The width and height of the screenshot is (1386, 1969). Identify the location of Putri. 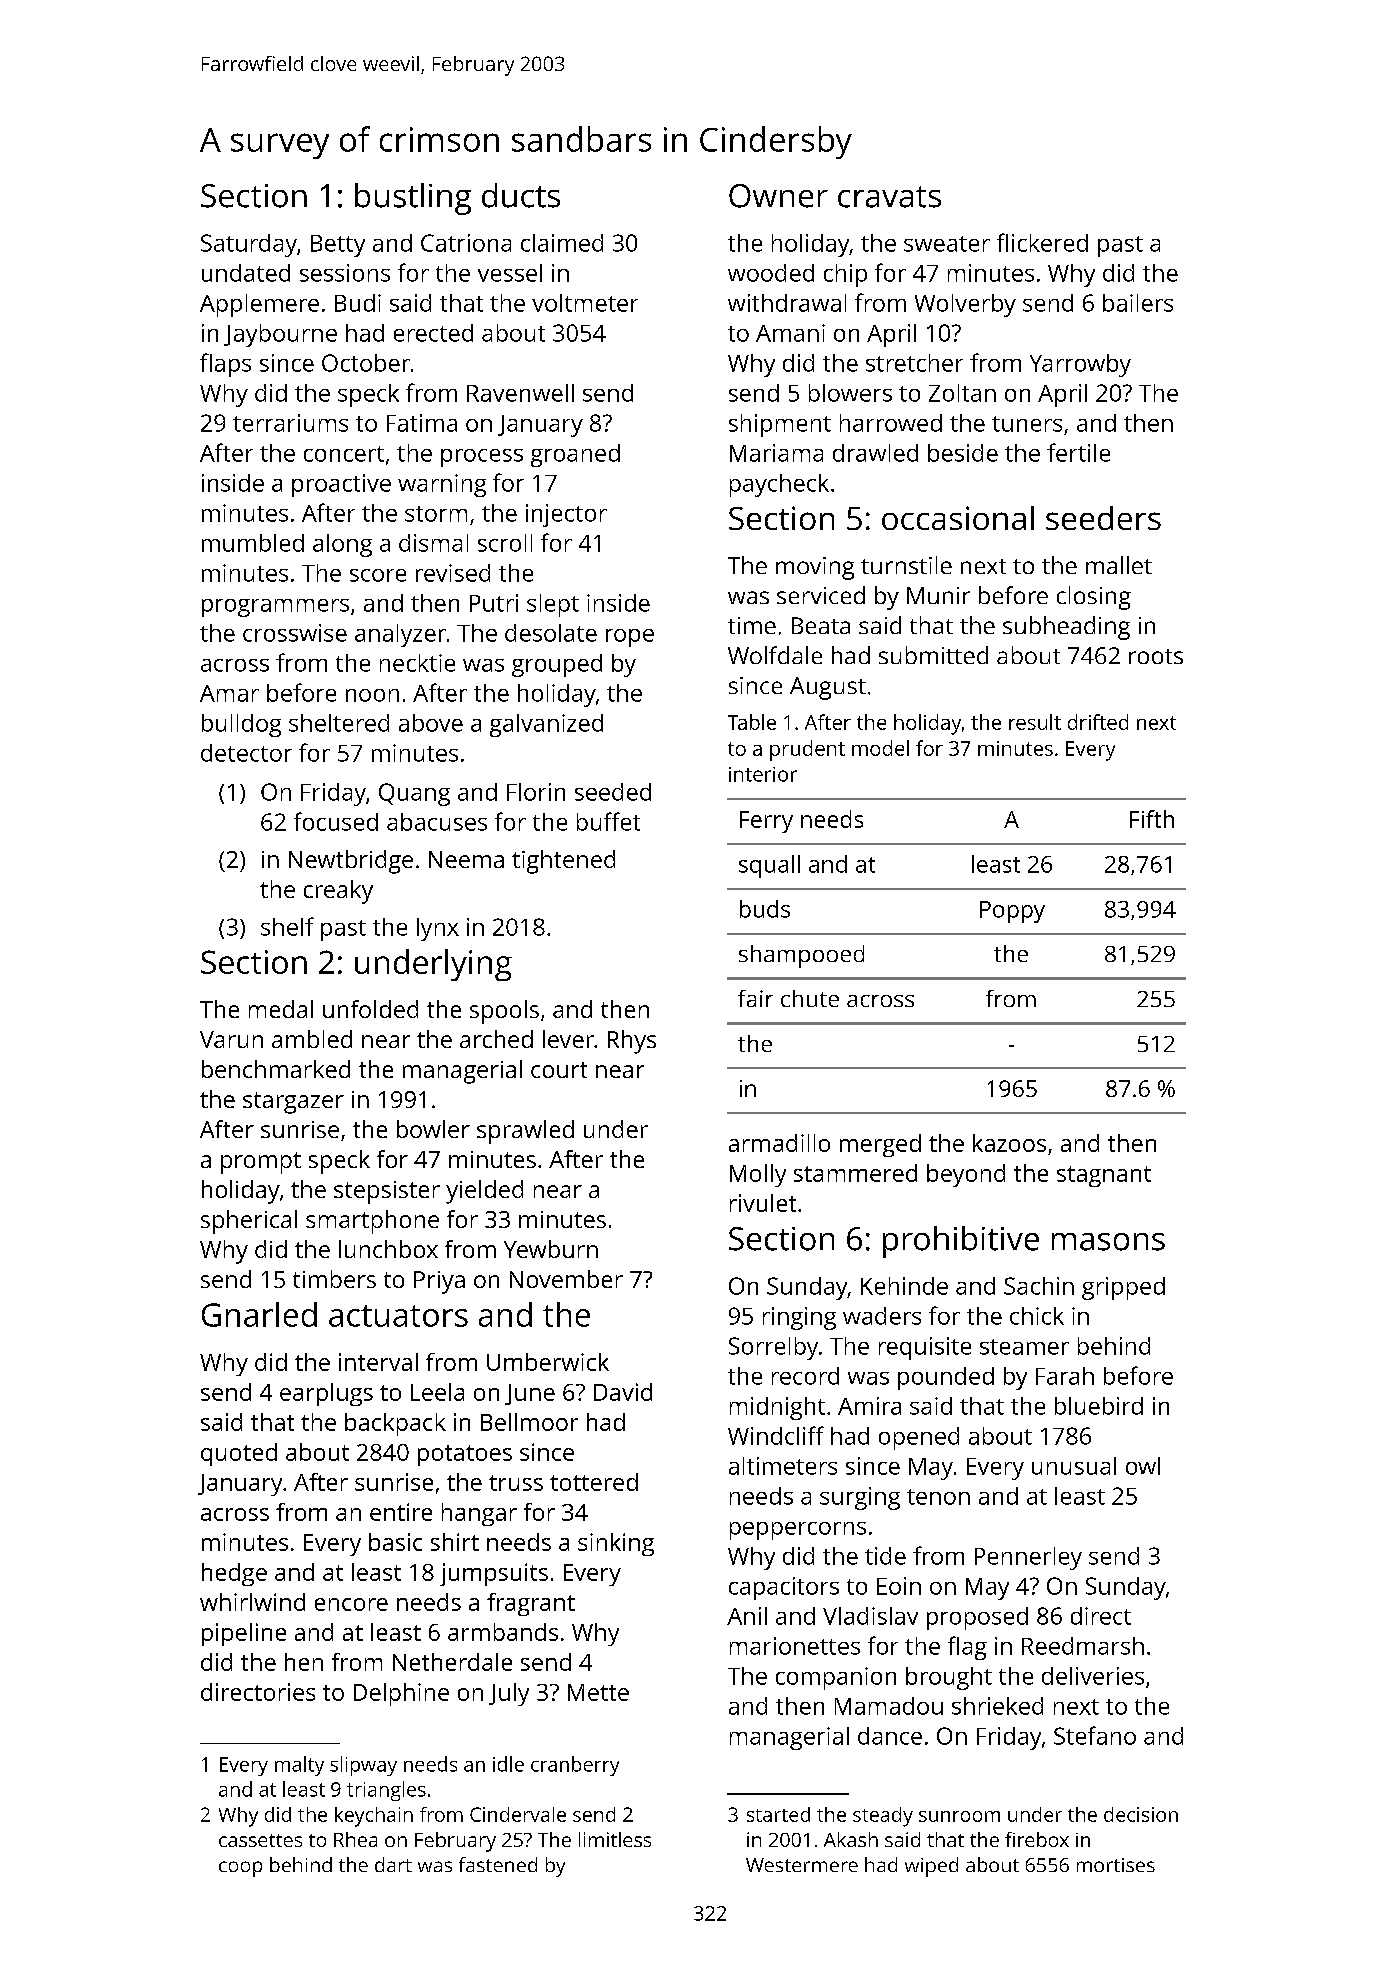
(494, 603).
